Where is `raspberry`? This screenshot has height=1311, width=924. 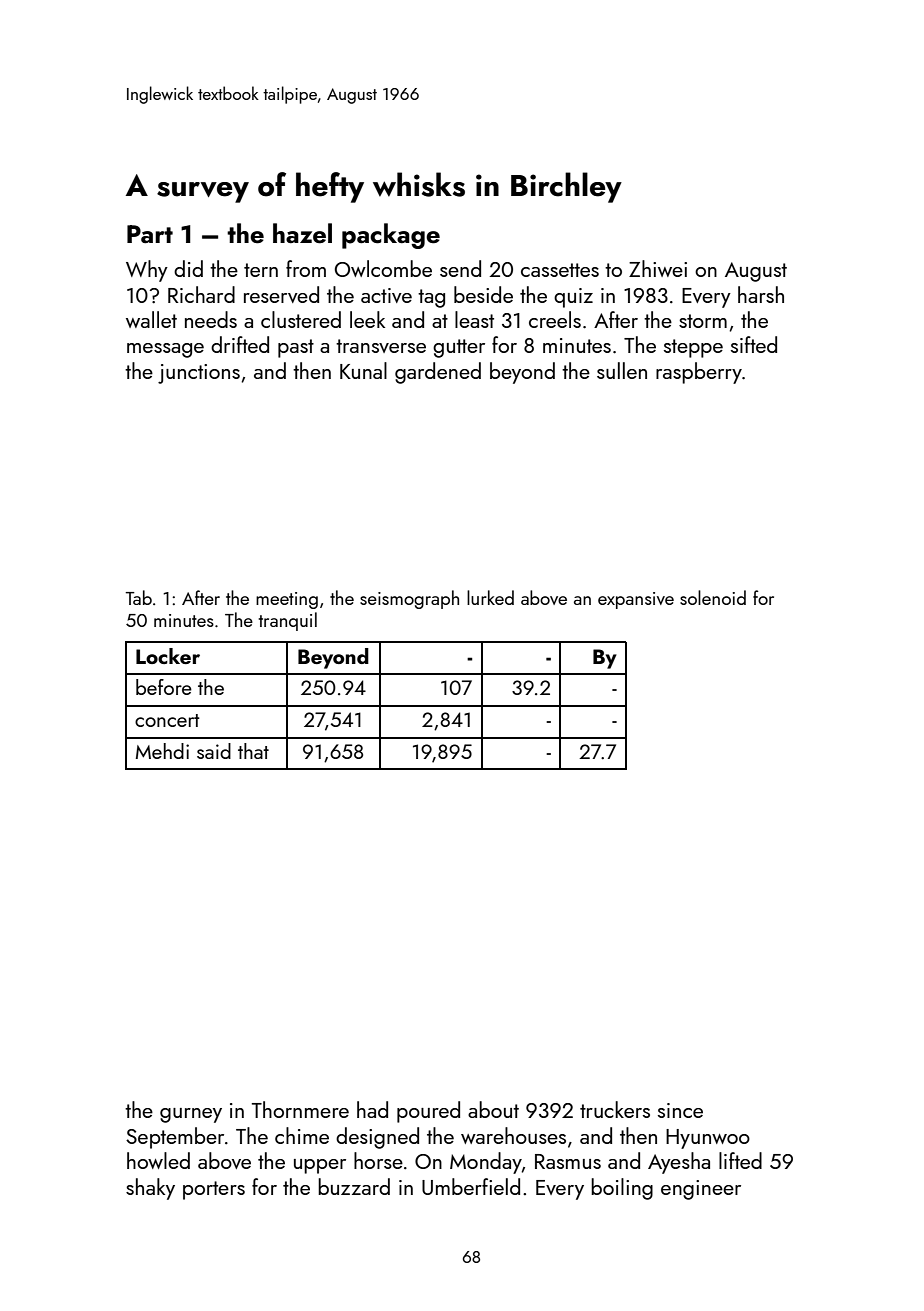 raspberry is located at coordinates (699, 373).
